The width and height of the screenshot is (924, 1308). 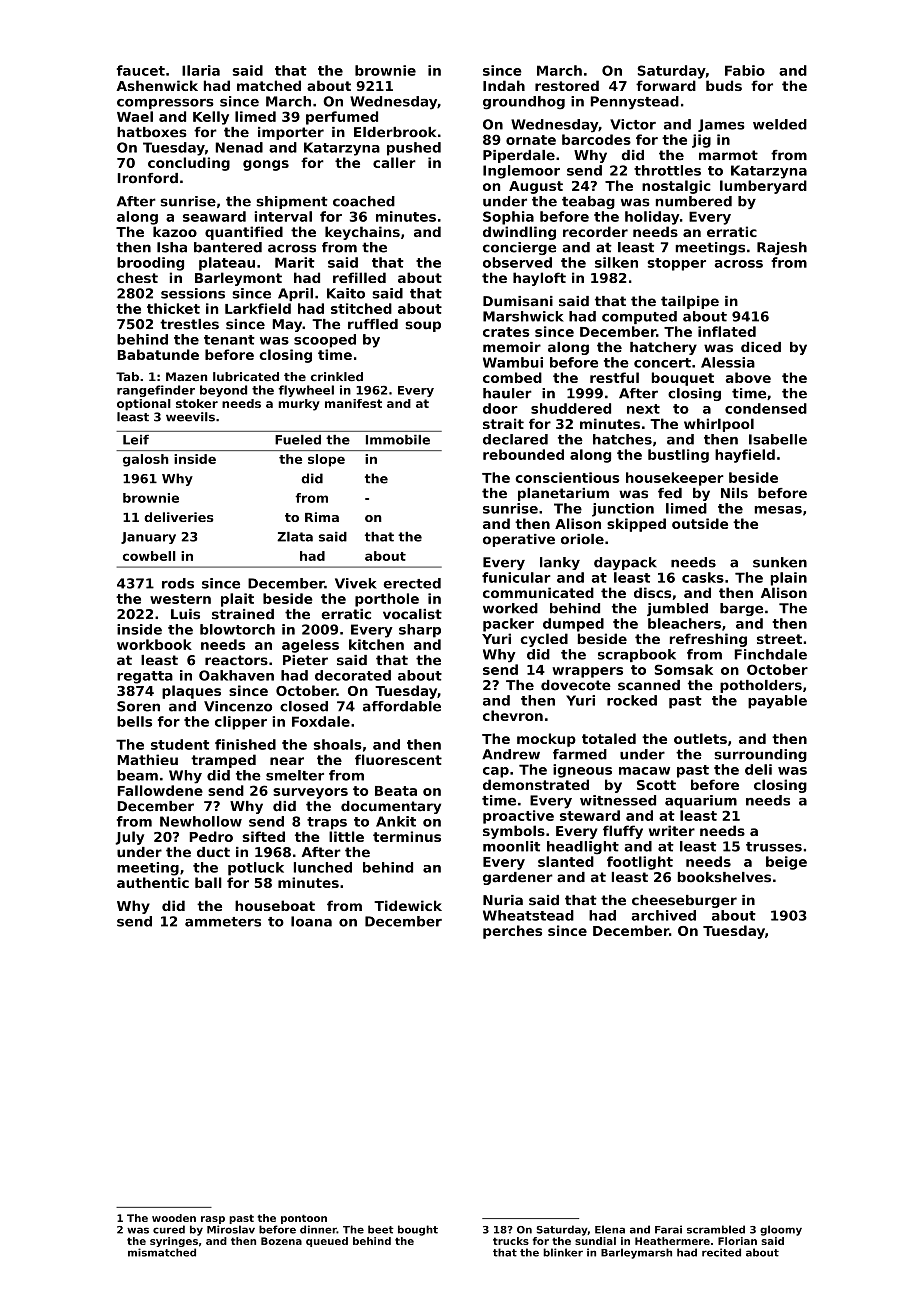 What do you see at coordinates (536, 187) in the screenshot?
I see `August` at bounding box center [536, 187].
